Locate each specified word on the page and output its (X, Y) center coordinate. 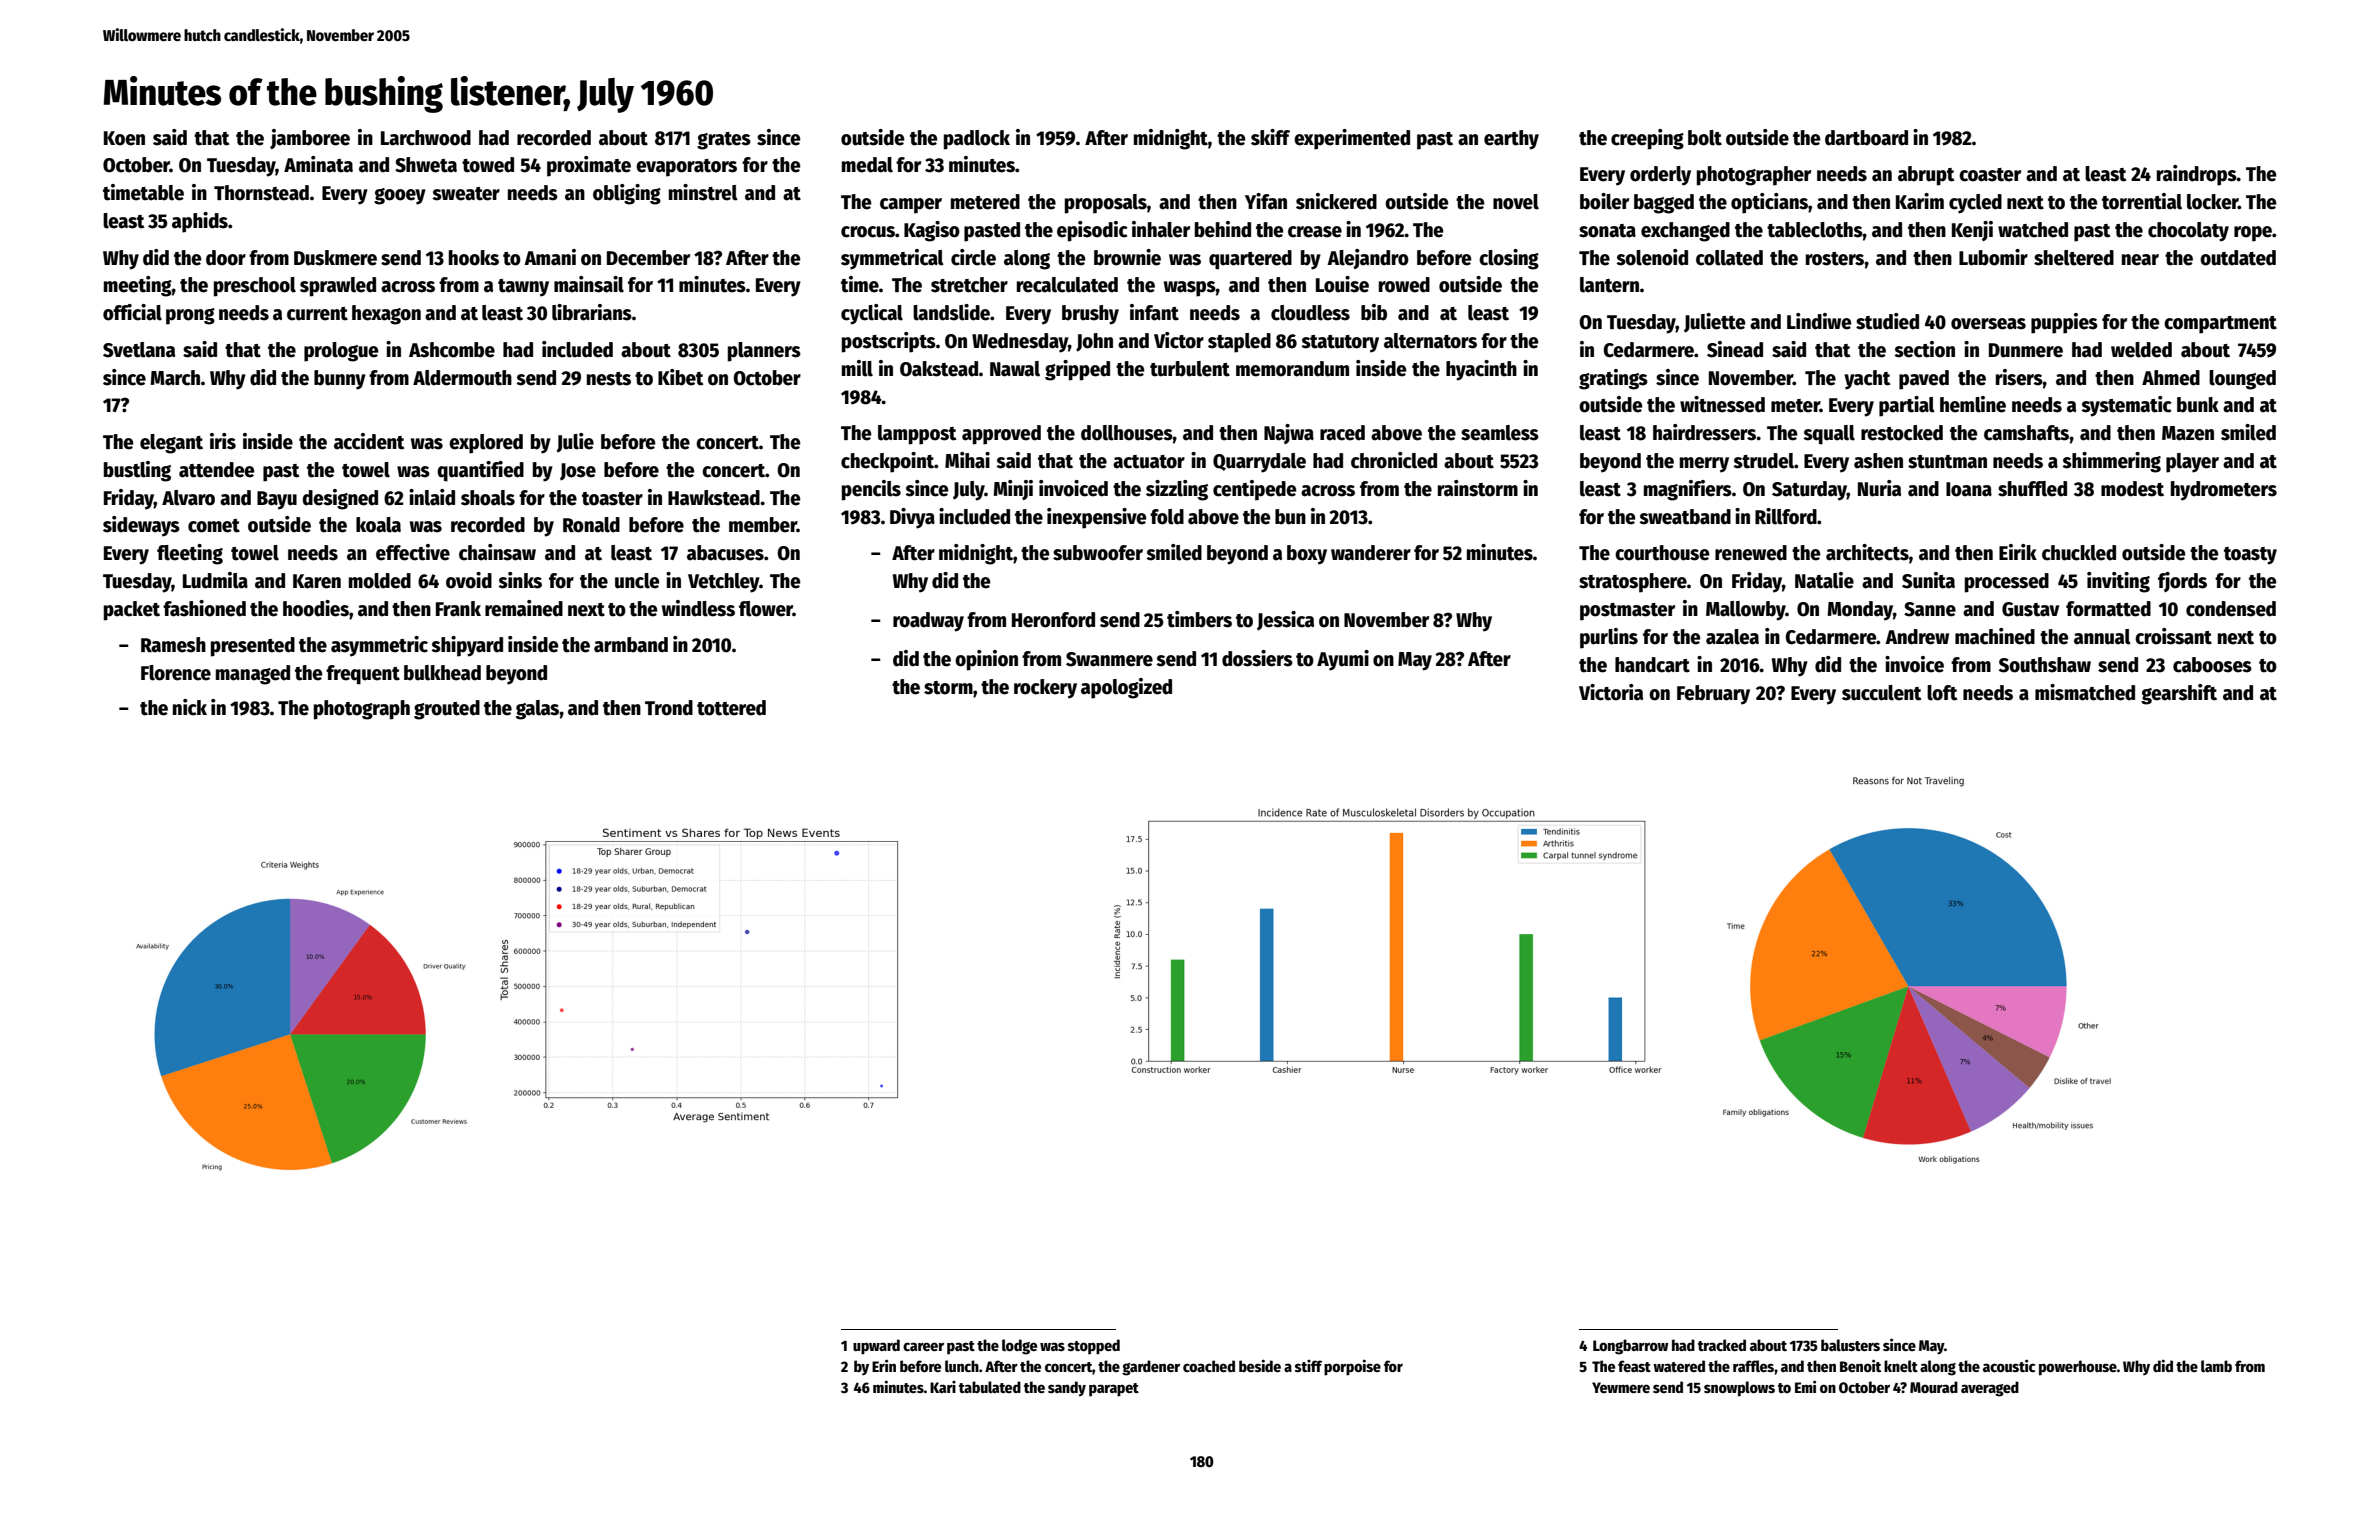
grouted (447, 710)
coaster (1990, 175)
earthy (1511, 140)
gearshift (2179, 694)
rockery (1045, 689)
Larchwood (426, 138)
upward (876, 1347)
